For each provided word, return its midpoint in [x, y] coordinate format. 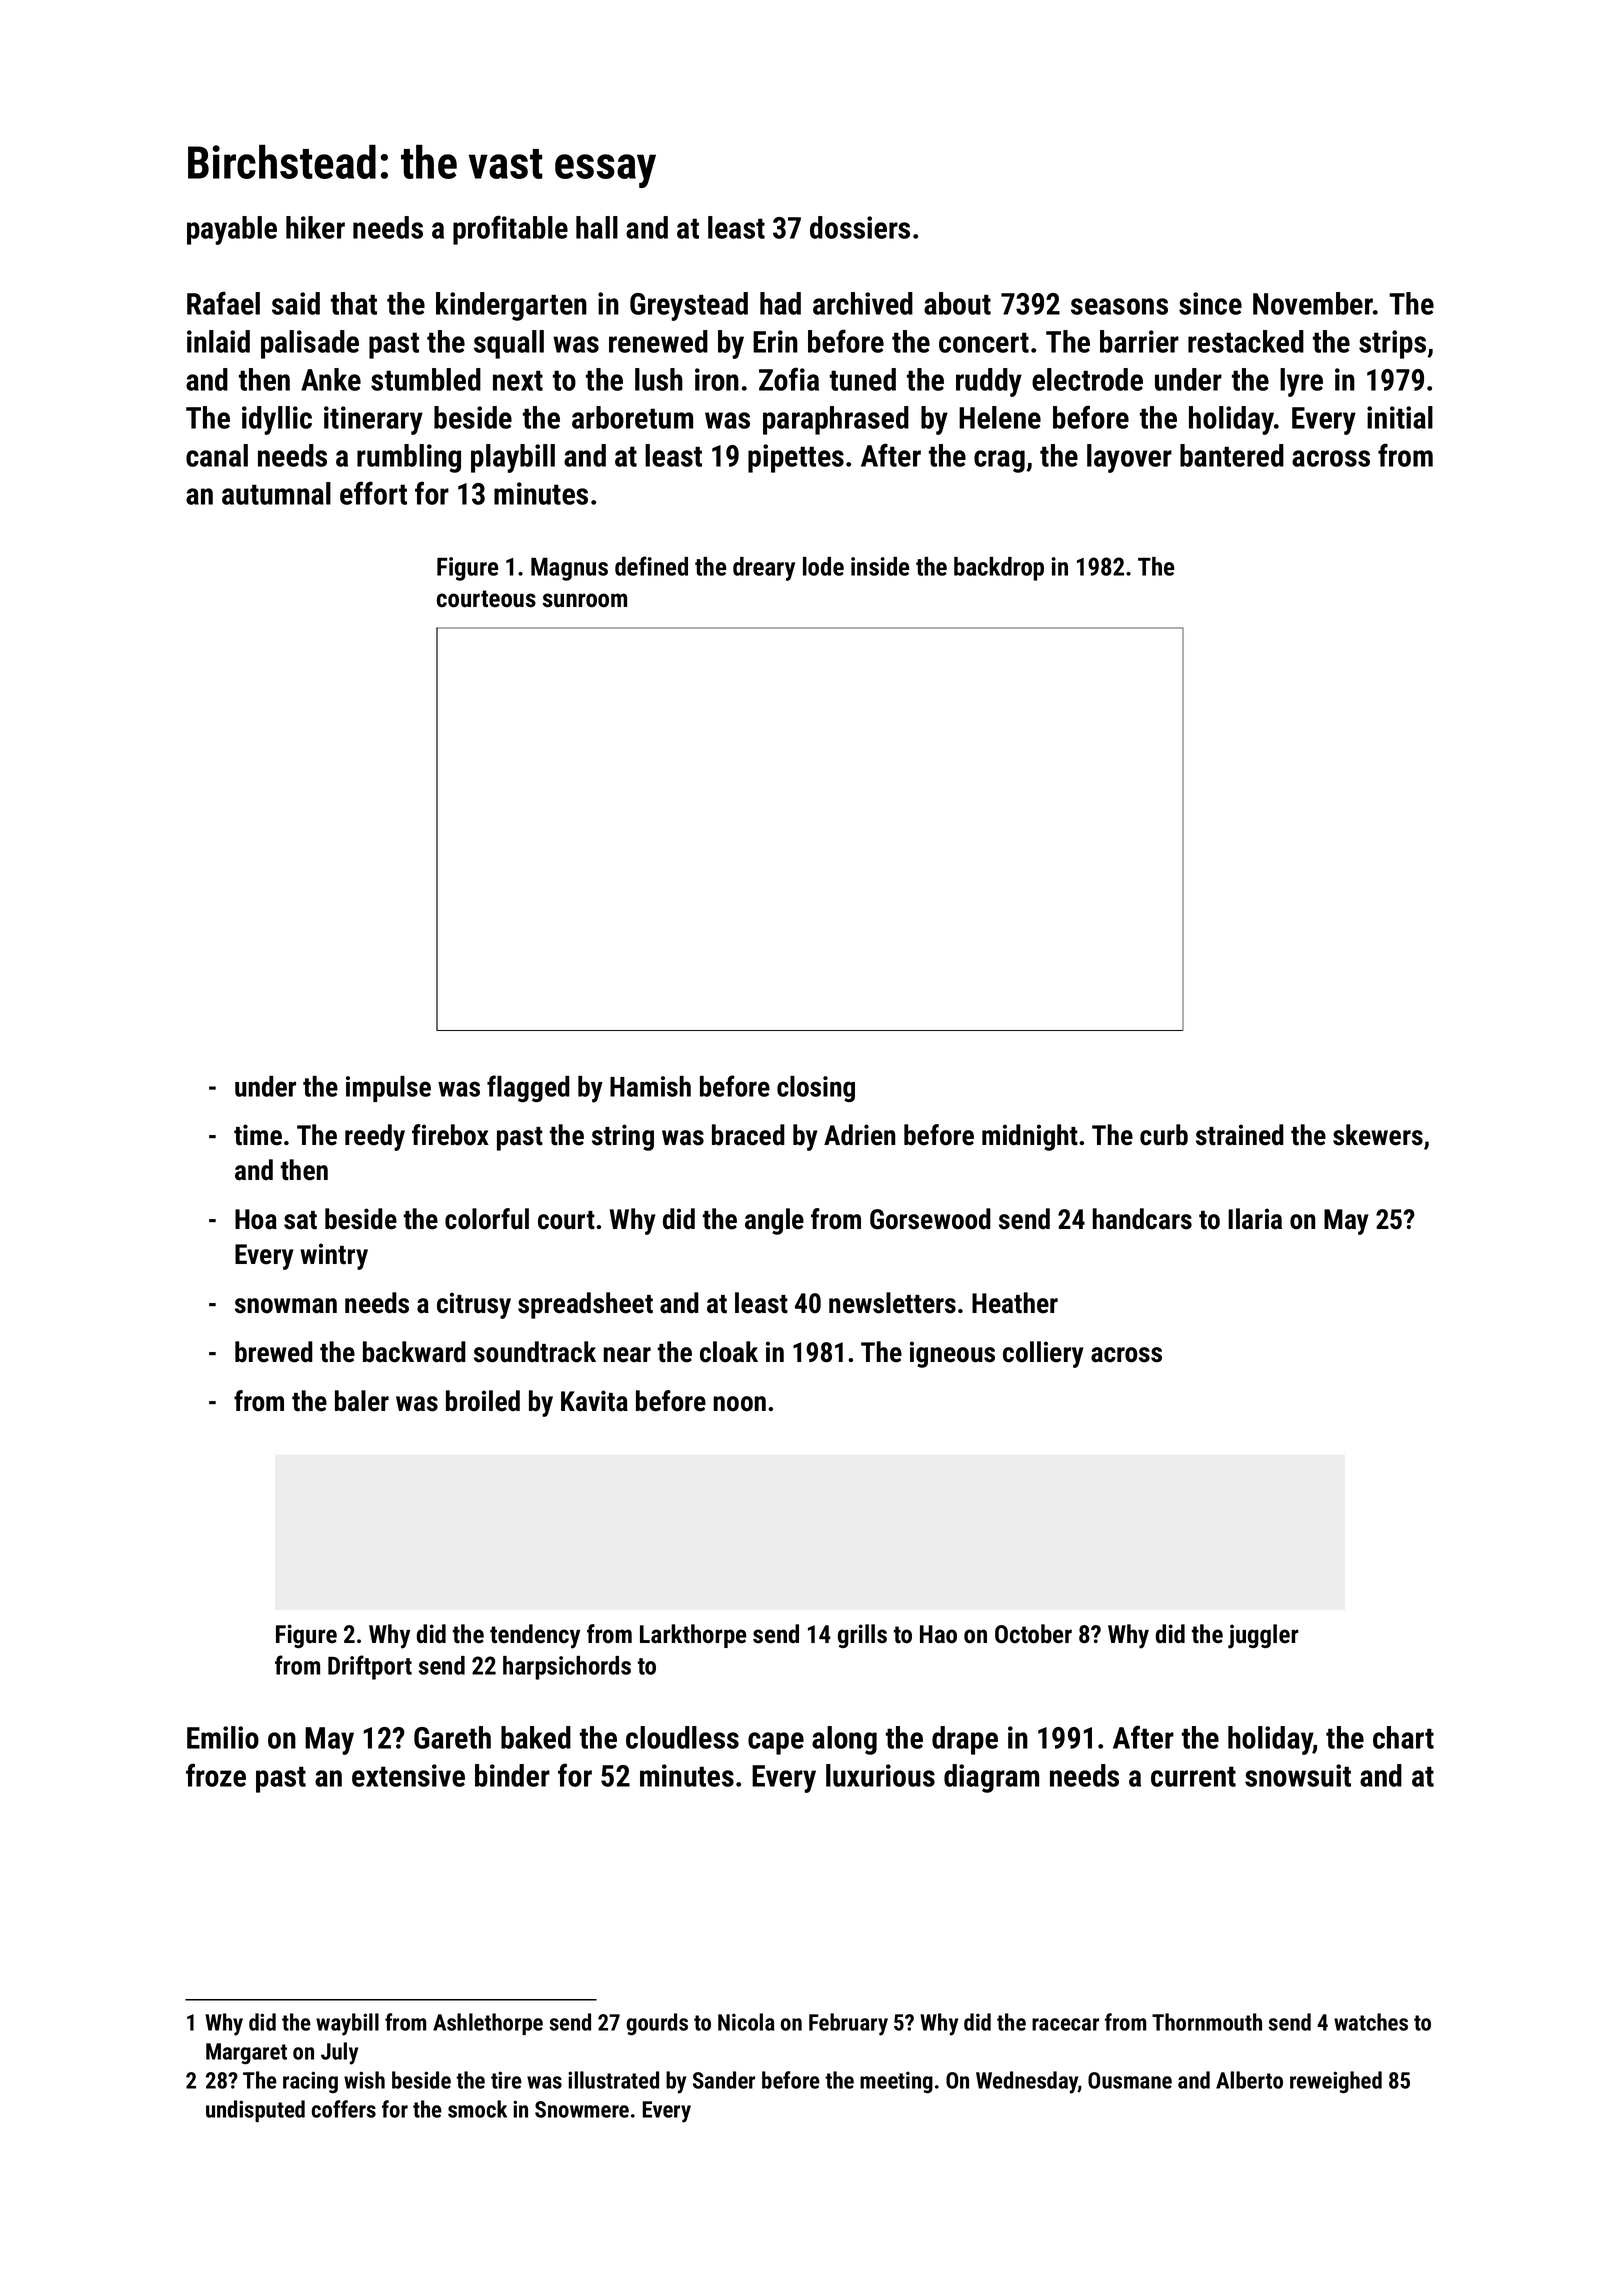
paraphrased [836, 420]
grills [862, 1636]
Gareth [452, 1737]
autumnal [276, 493]
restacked [1246, 341]
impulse [388, 1089]
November [1313, 303]
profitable [510, 230]
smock [477, 2109]
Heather [1015, 1303]
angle [774, 1221]
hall [597, 227]
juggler [1263, 1636]
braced [748, 1135]
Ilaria [1255, 1219]
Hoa [256, 1219]
